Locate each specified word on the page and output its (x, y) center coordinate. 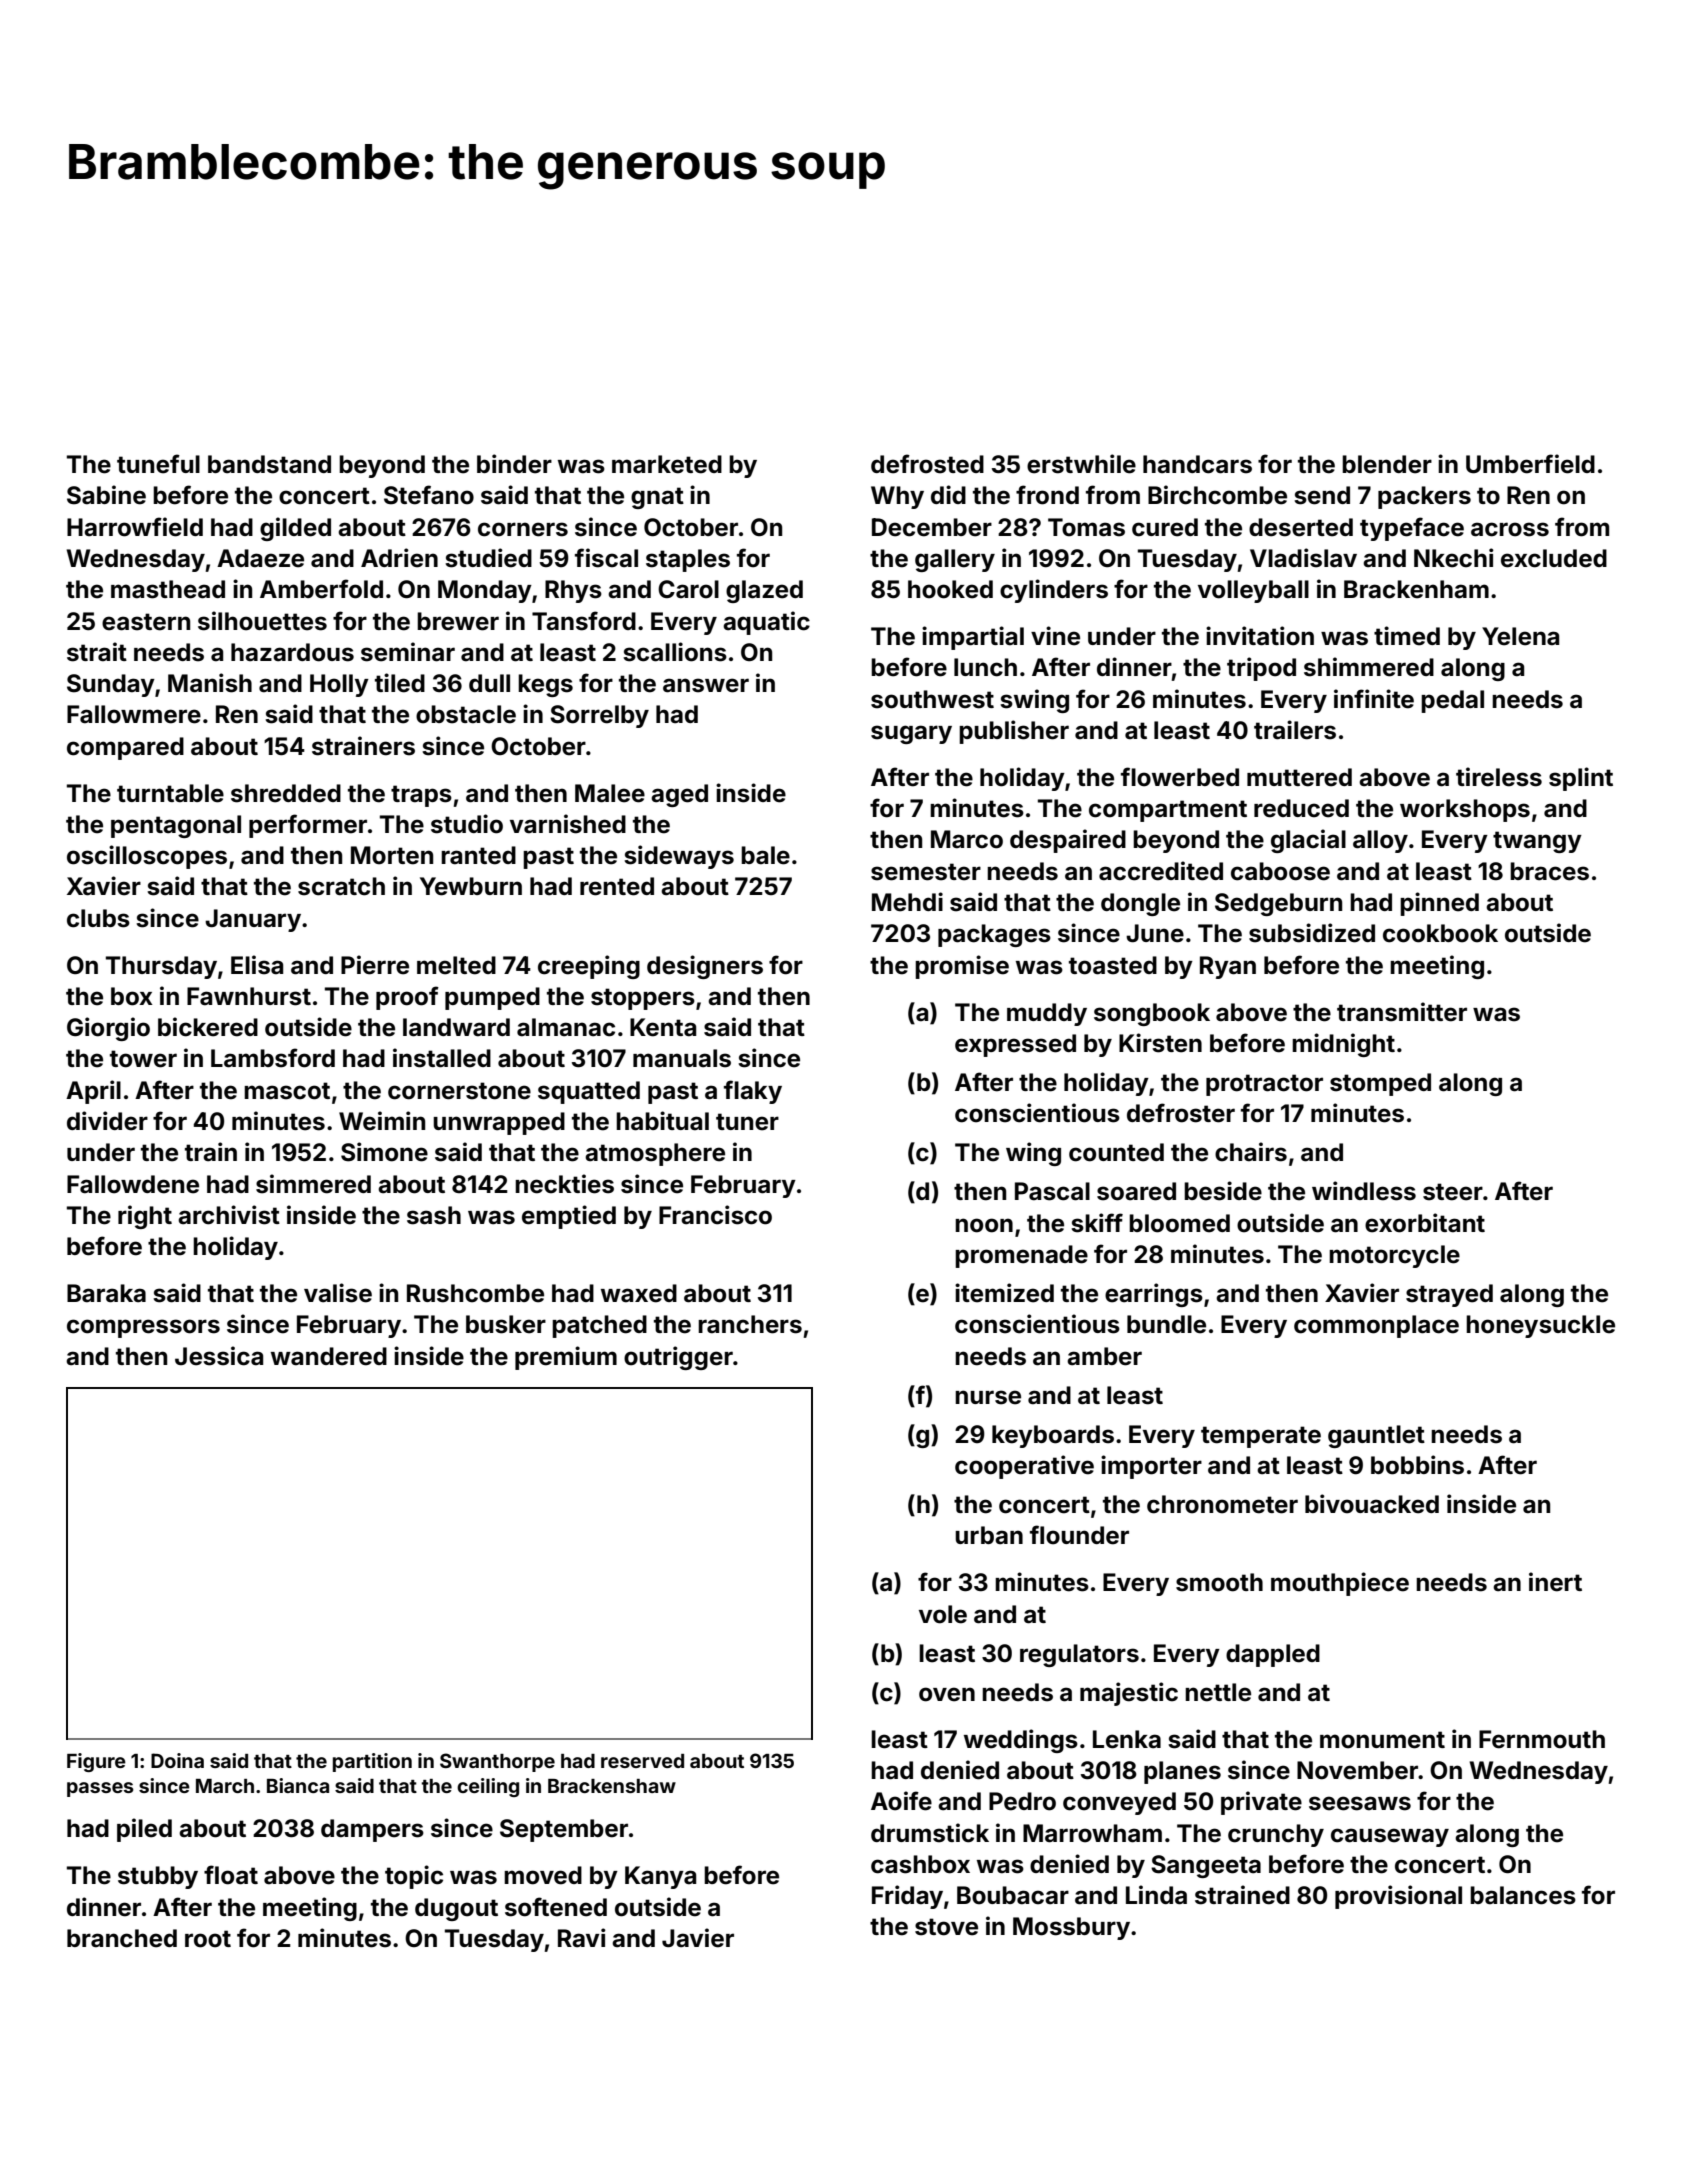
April (93, 1092)
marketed (667, 464)
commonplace (1376, 1326)
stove (946, 1927)
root (208, 1939)
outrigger (678, 1358)
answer (706, 685)
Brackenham (1416, 589)
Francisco (715, 1215)
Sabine (106, 495)
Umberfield (1530, 464)
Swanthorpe (497, 1762)
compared (125, 748)
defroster (1181, 1113)
